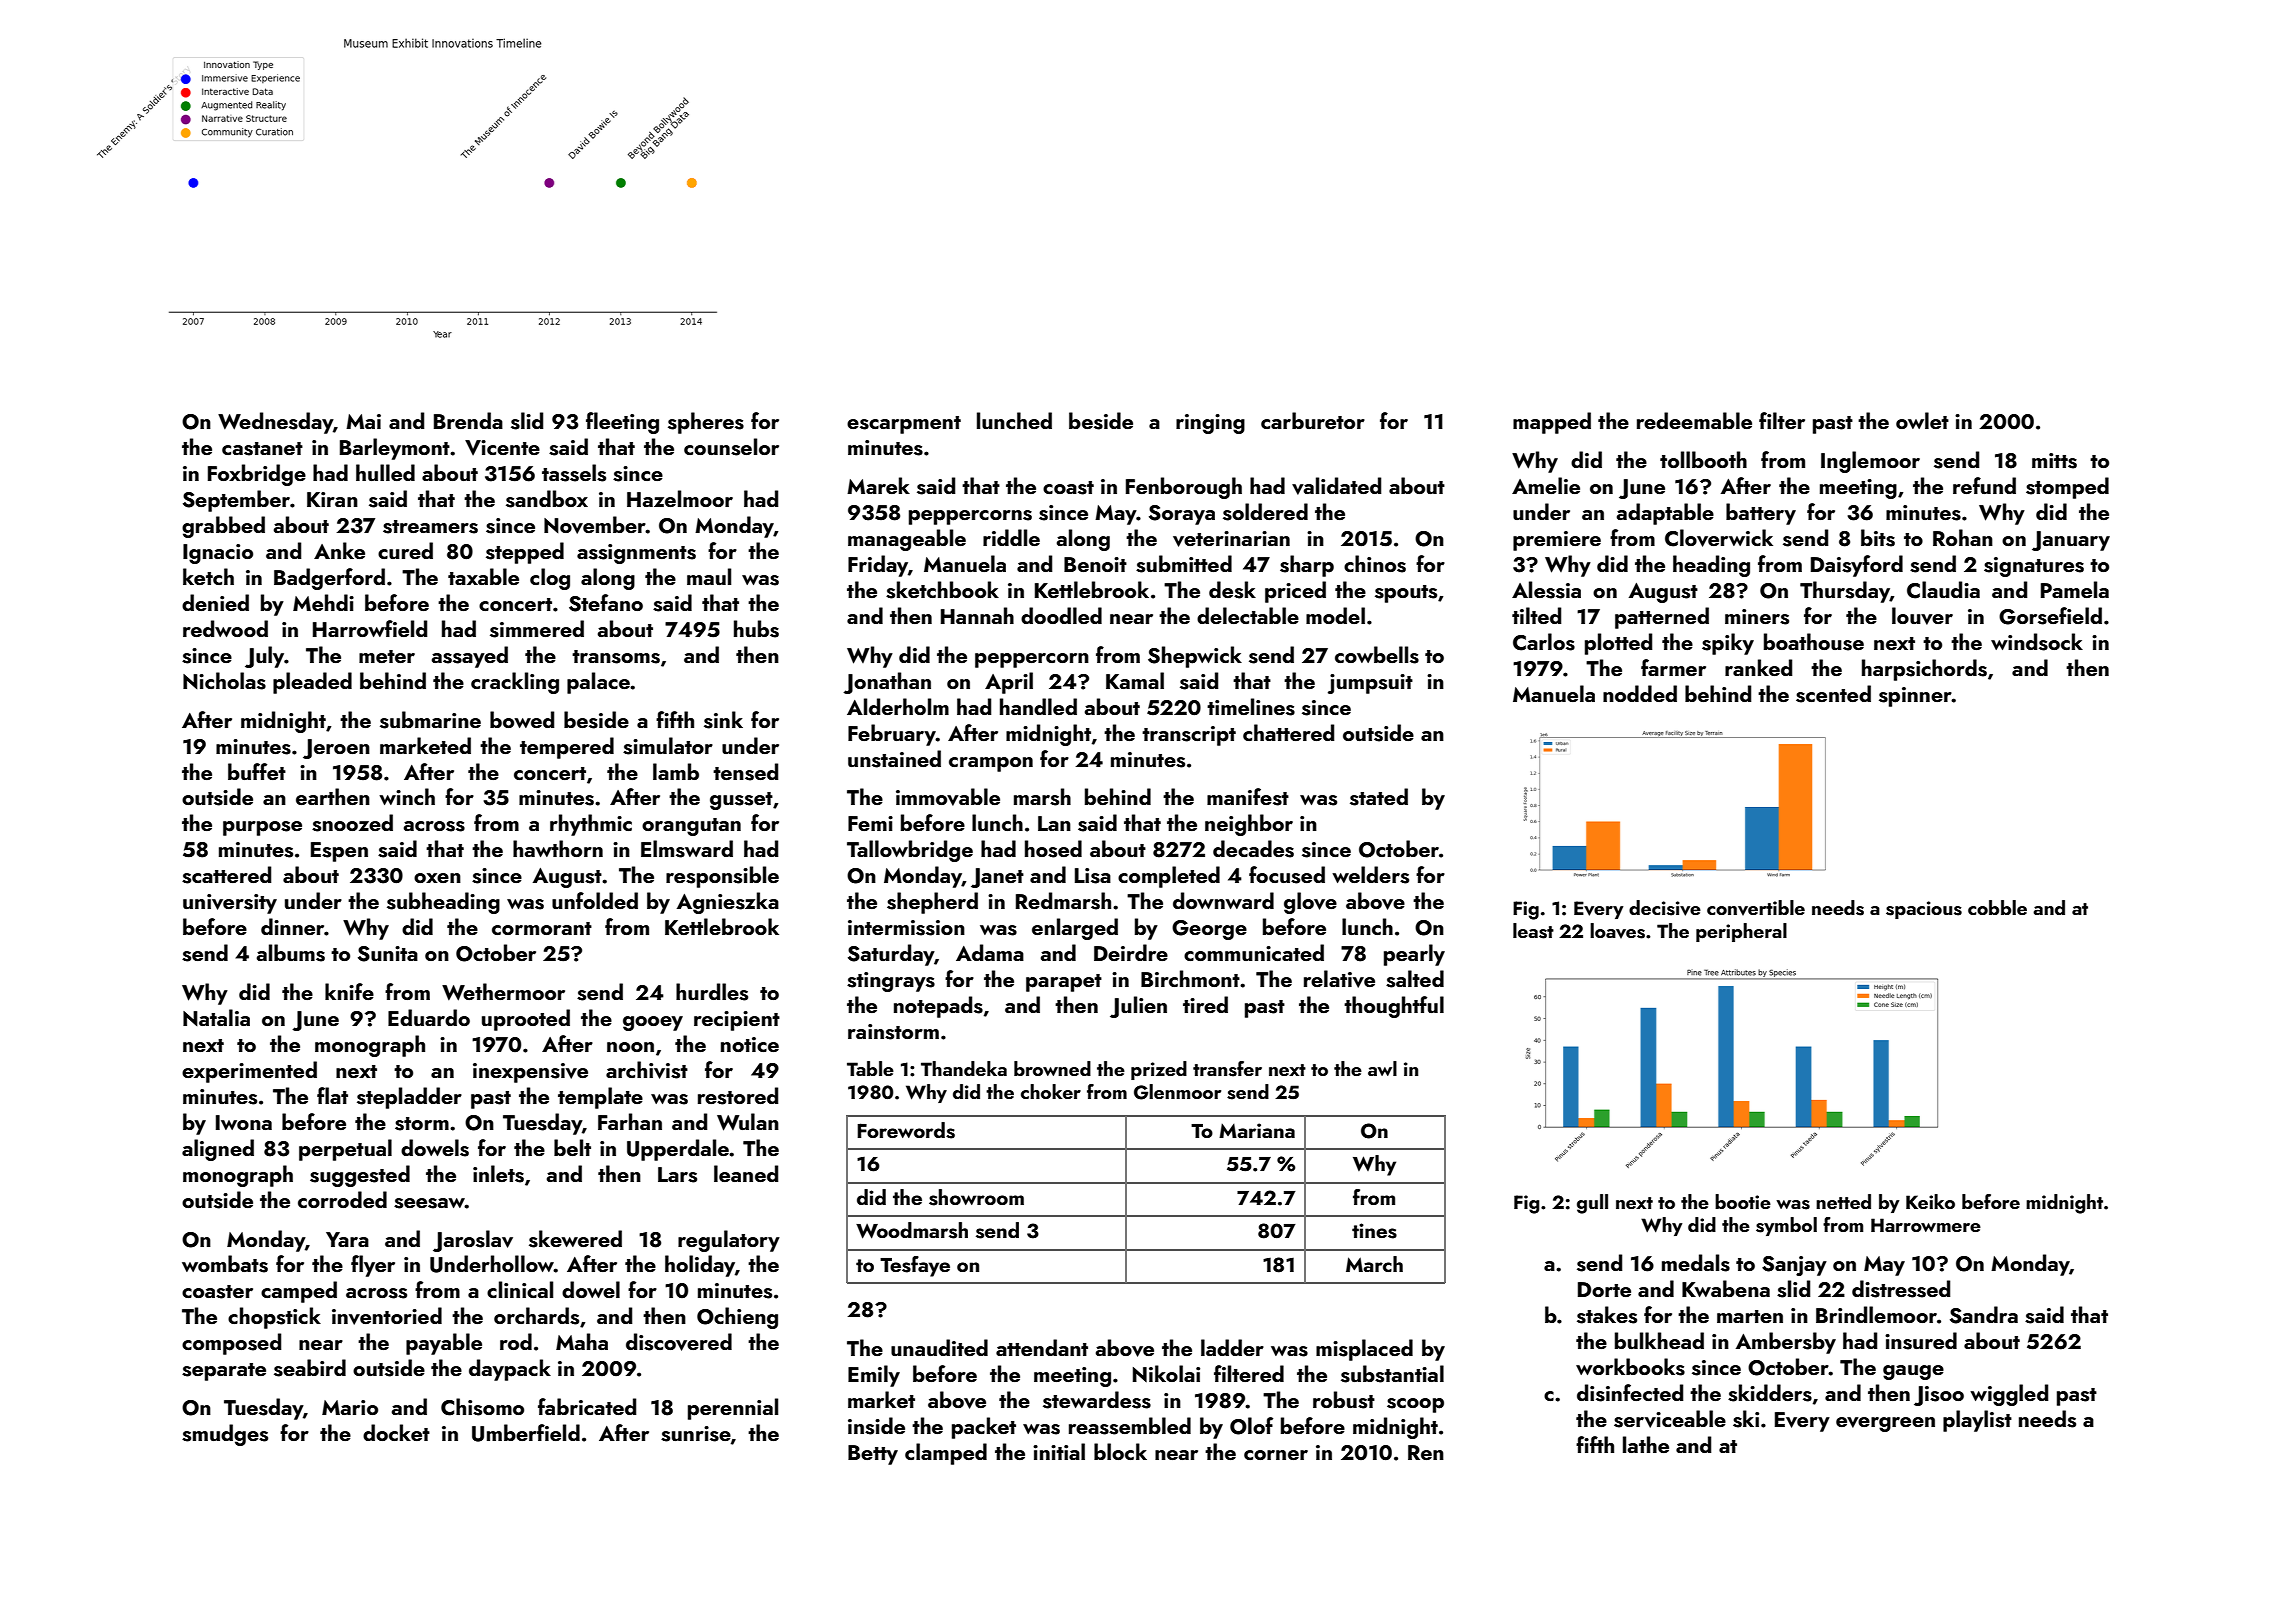  What do you see at coordinates (1833, 694) in the screenshot?
I see `scented` at bounding box center [1833, 694].
